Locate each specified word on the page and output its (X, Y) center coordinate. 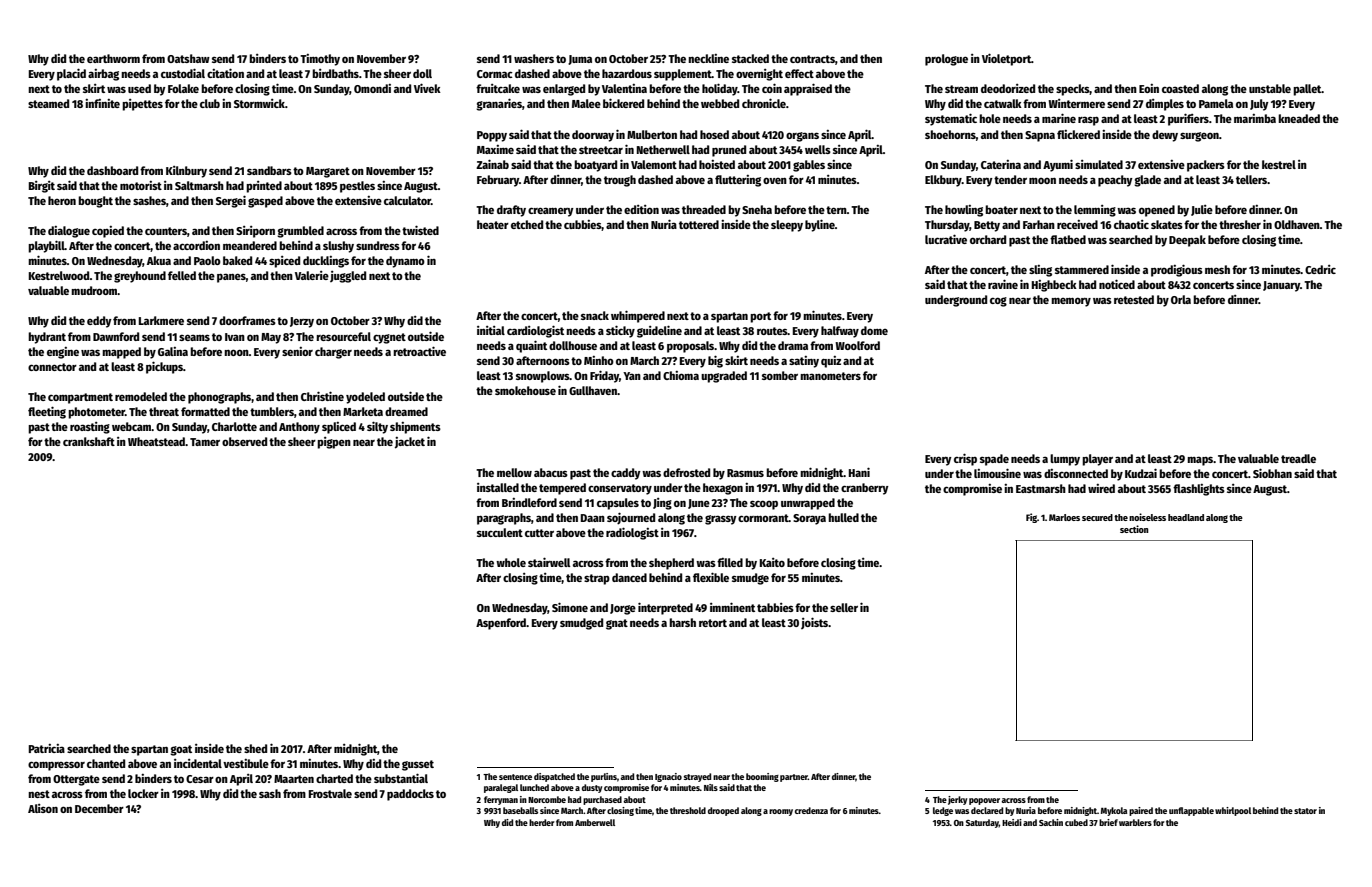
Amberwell (595, 822)
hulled (843, 517)
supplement (683, 75)
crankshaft (89, 441)
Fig (1031, 518)
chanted (106, 763)
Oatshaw (188, 58)
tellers (1251, 179)
